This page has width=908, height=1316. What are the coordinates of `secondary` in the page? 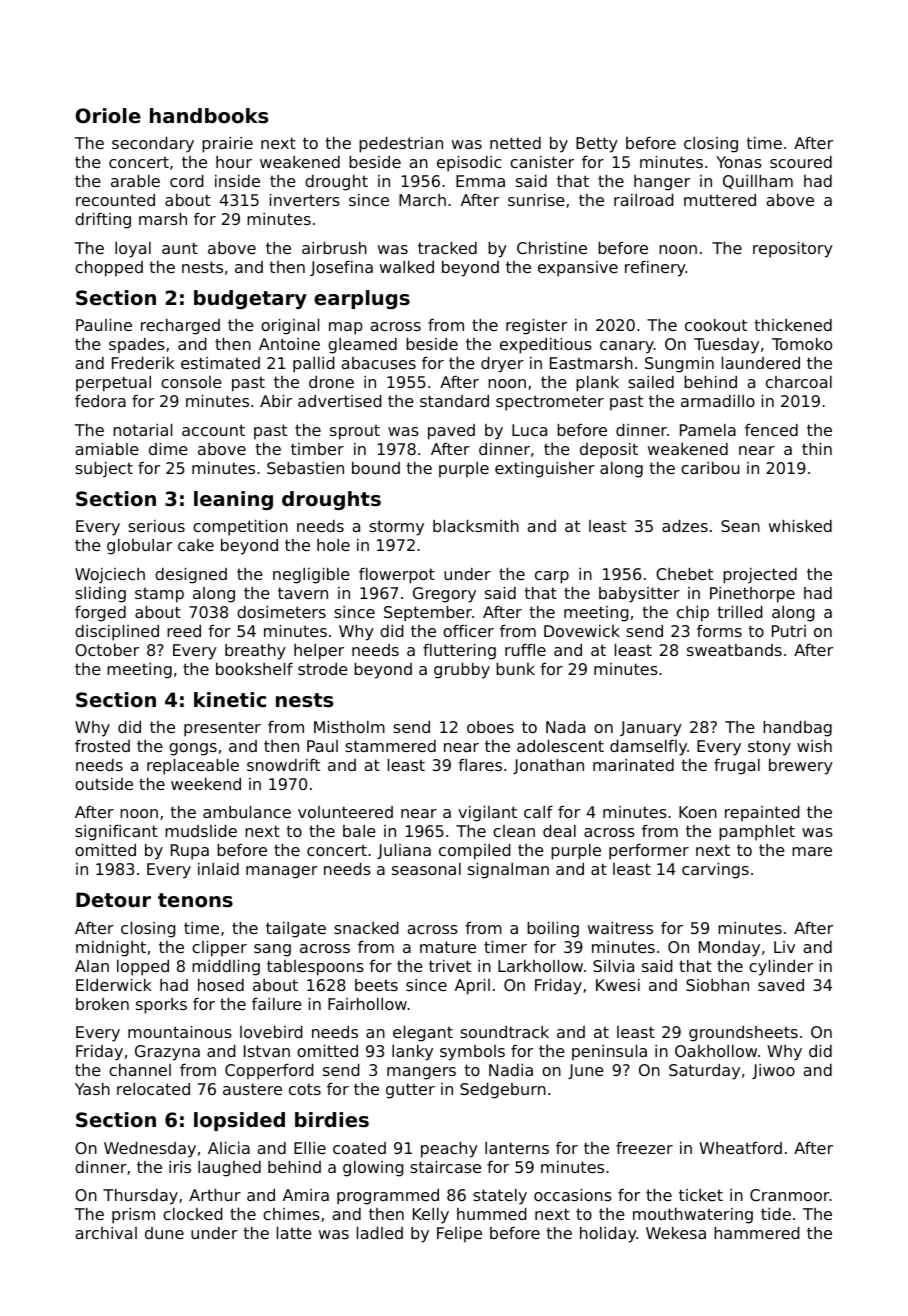 It's located at (153, 145).
